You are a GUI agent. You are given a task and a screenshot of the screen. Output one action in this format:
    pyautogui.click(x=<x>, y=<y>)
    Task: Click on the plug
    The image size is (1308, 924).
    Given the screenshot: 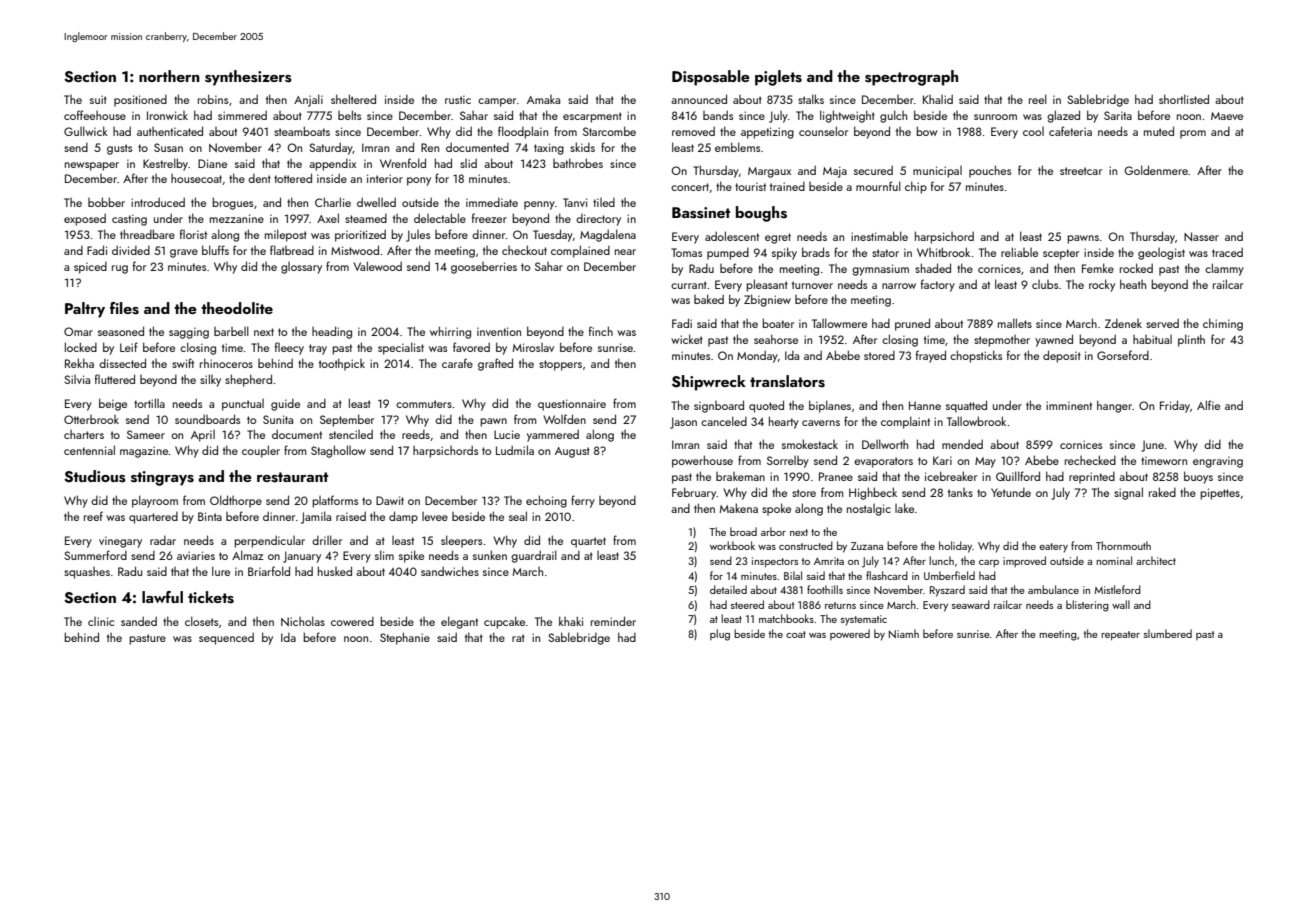 What is the action you would take?
    pyautogui.click(x=720, y=635)
